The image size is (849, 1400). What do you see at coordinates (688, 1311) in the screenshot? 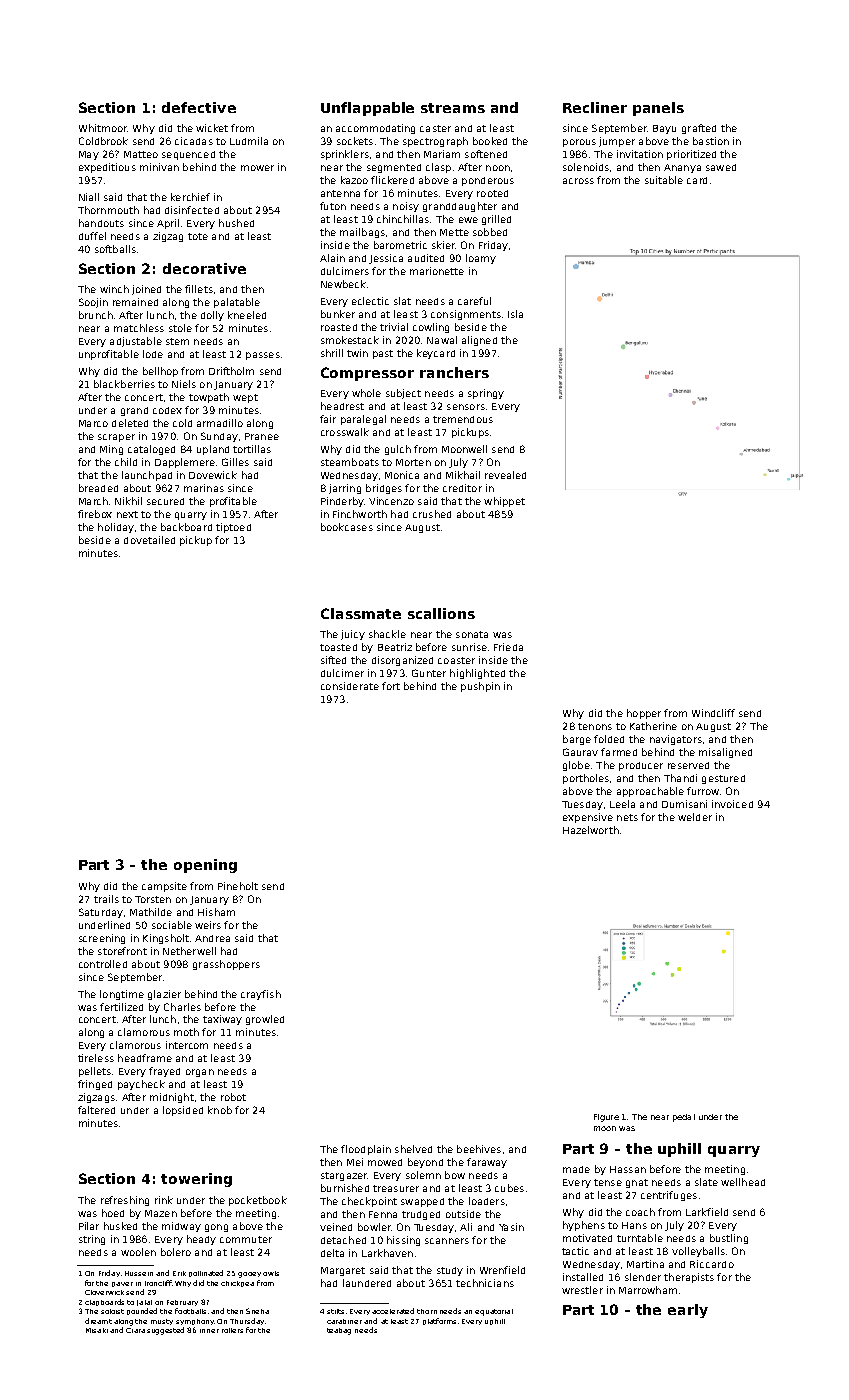
I see `early` at bounding box center [688, 1311].
